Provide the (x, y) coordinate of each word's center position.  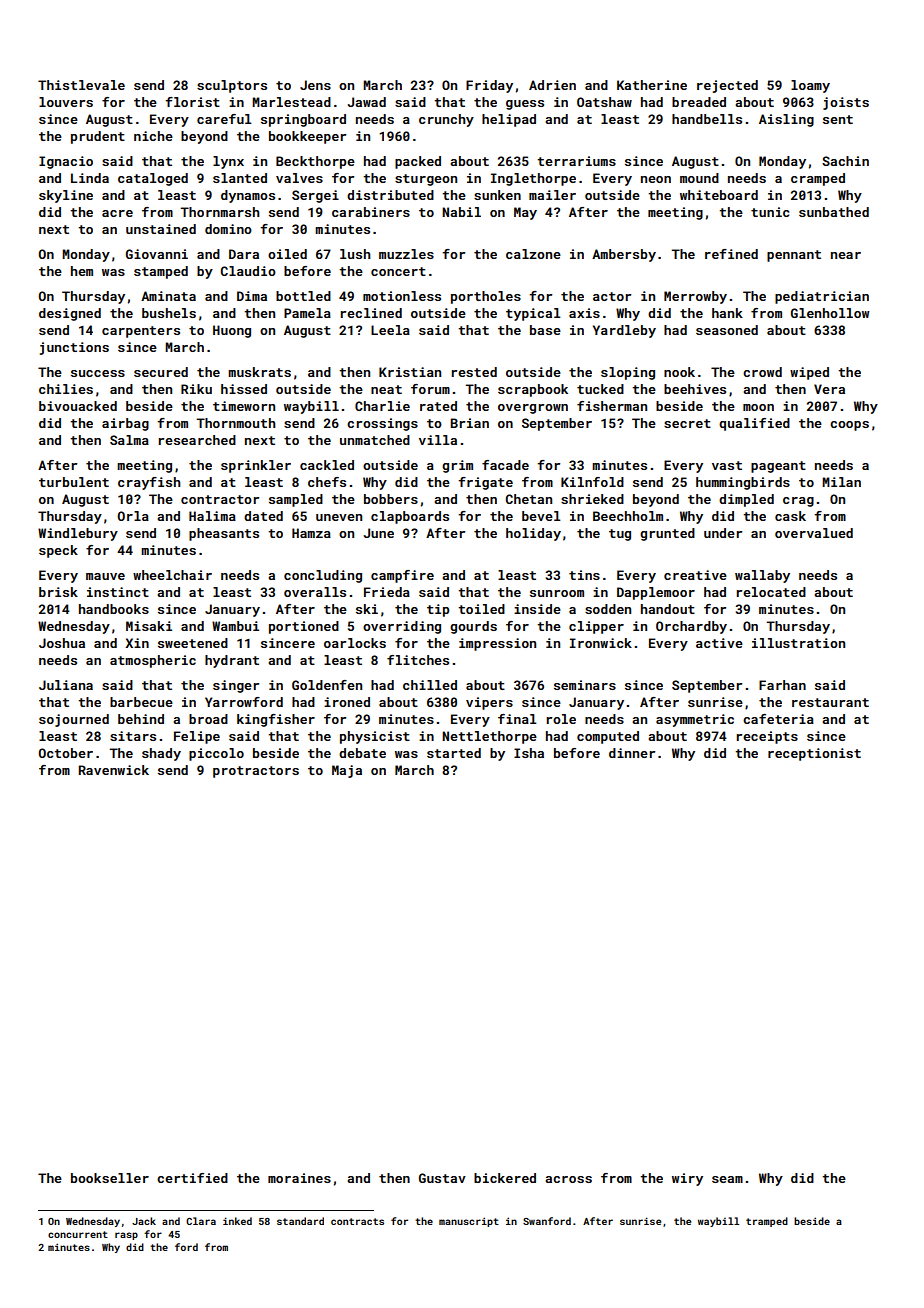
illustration (798, 643)
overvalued (814, 533)
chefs (327, 482)
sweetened (193, 643)
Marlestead (291, 102)
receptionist (814, 754)
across (568, 1179)
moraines (299, 1178)
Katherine (652, 85)
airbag (125, 424)
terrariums (576, 161)
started (454, 753)
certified (192, 1178)
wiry (687, 1179)
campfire (402, 576)
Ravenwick (114, 770)
